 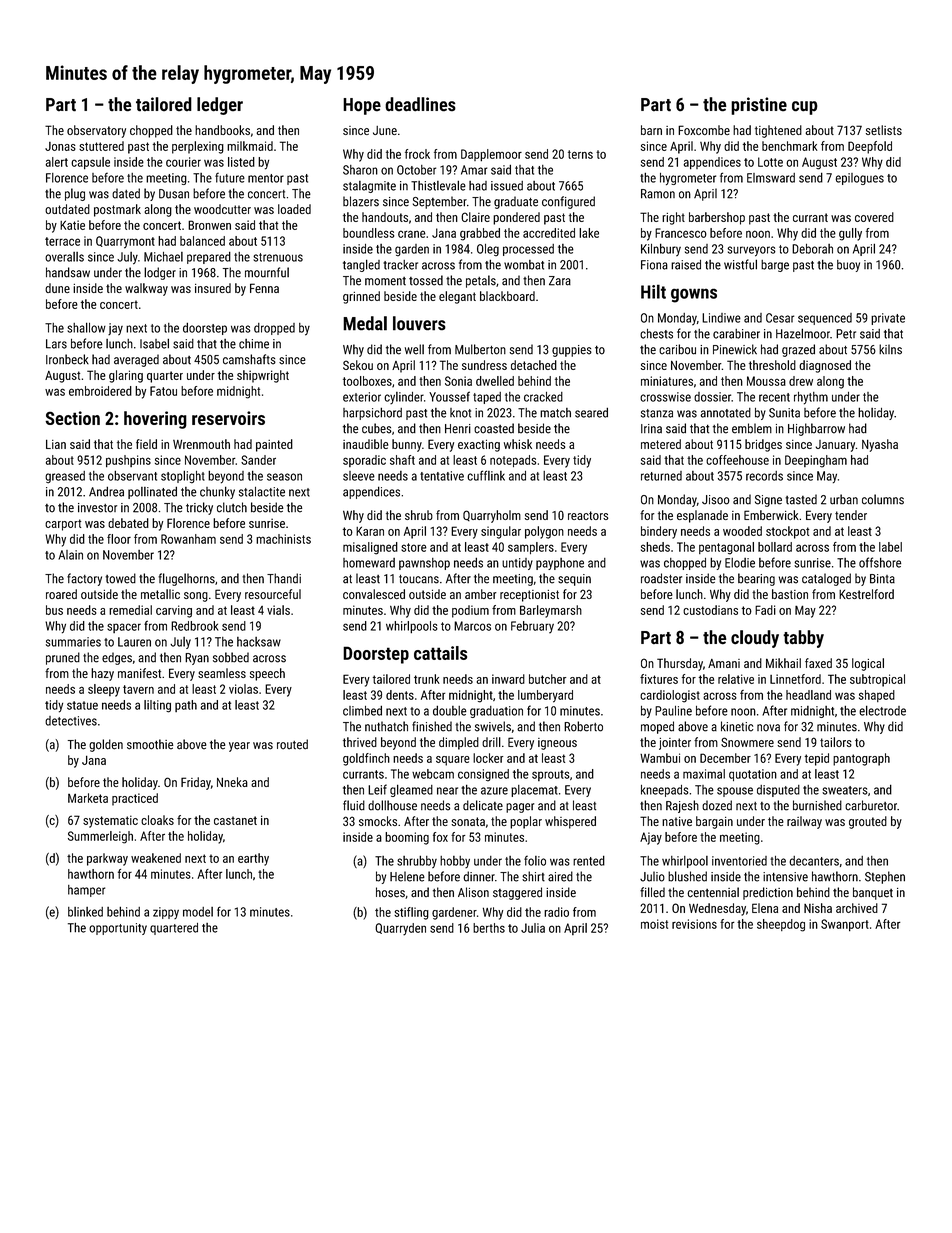 I want to click on Marcos, so click(x=472, y=626).
